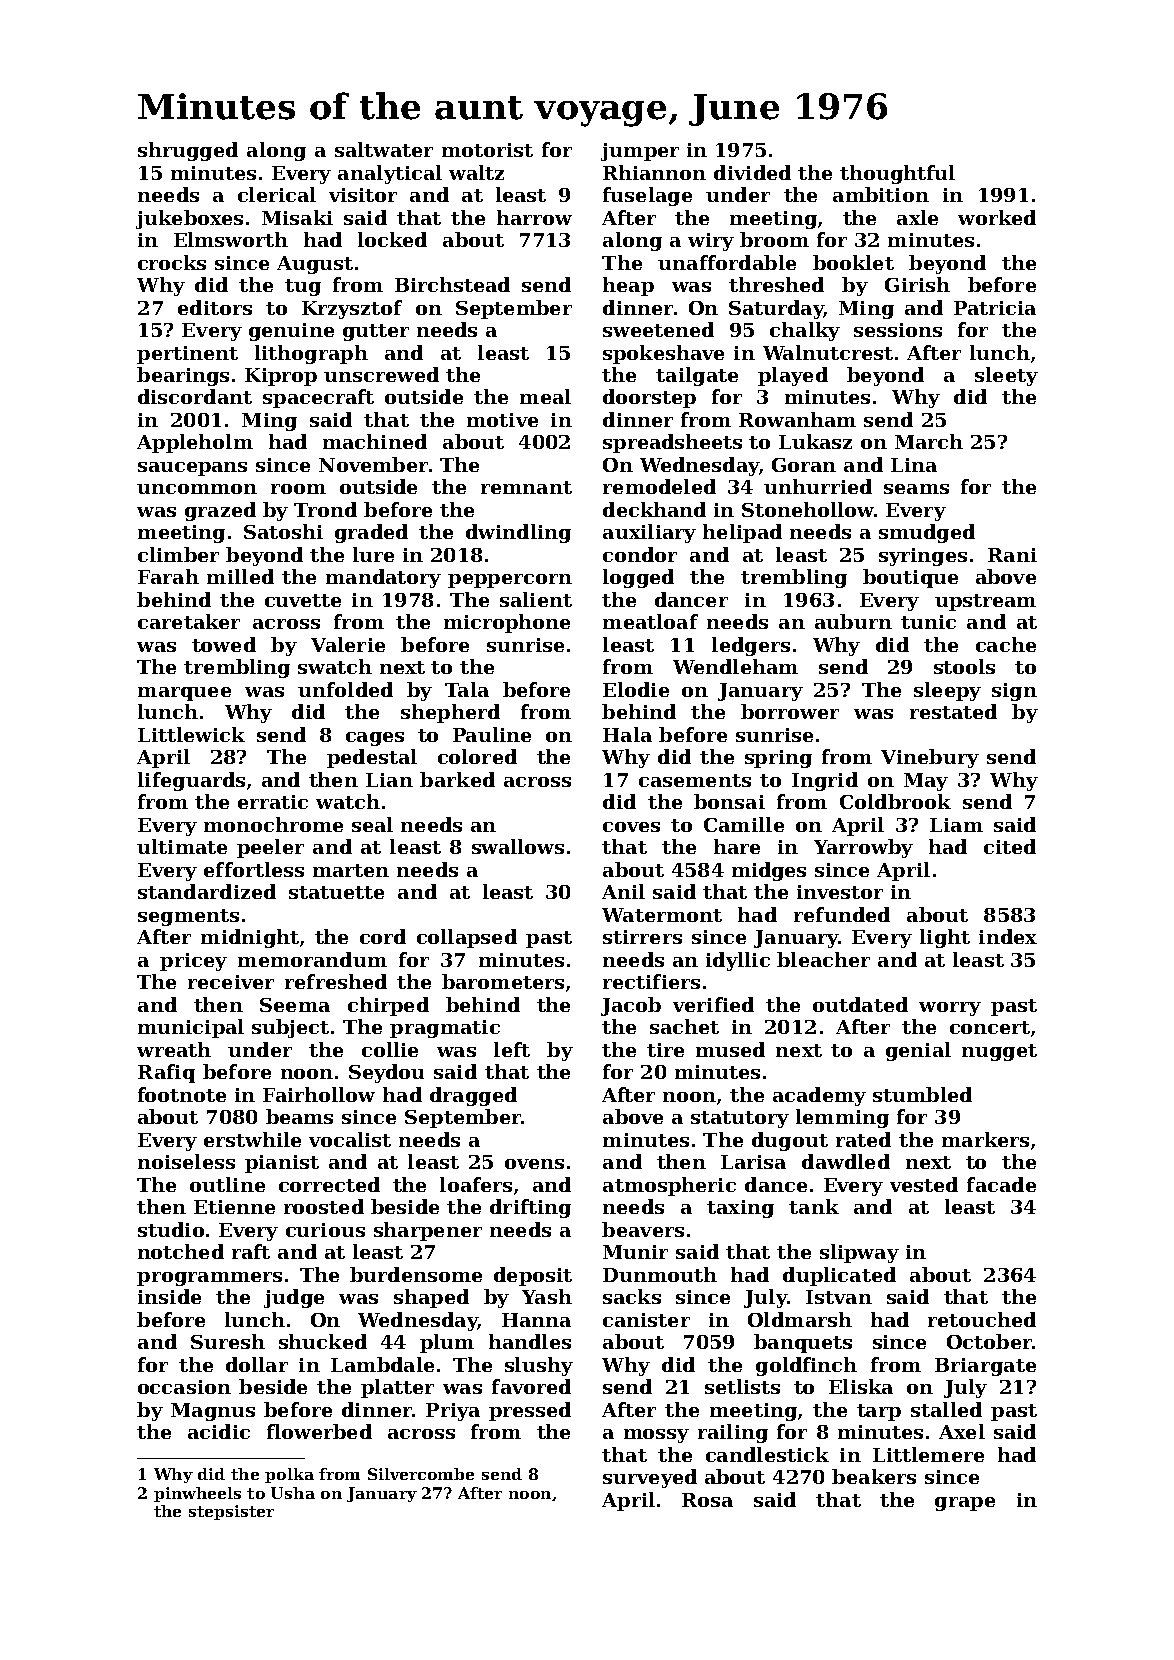 The width and height of the screenshot is (1174, 1660). Describe the element at coordinates (1014, 692) in the screenshot. I see `sign` at that location.
